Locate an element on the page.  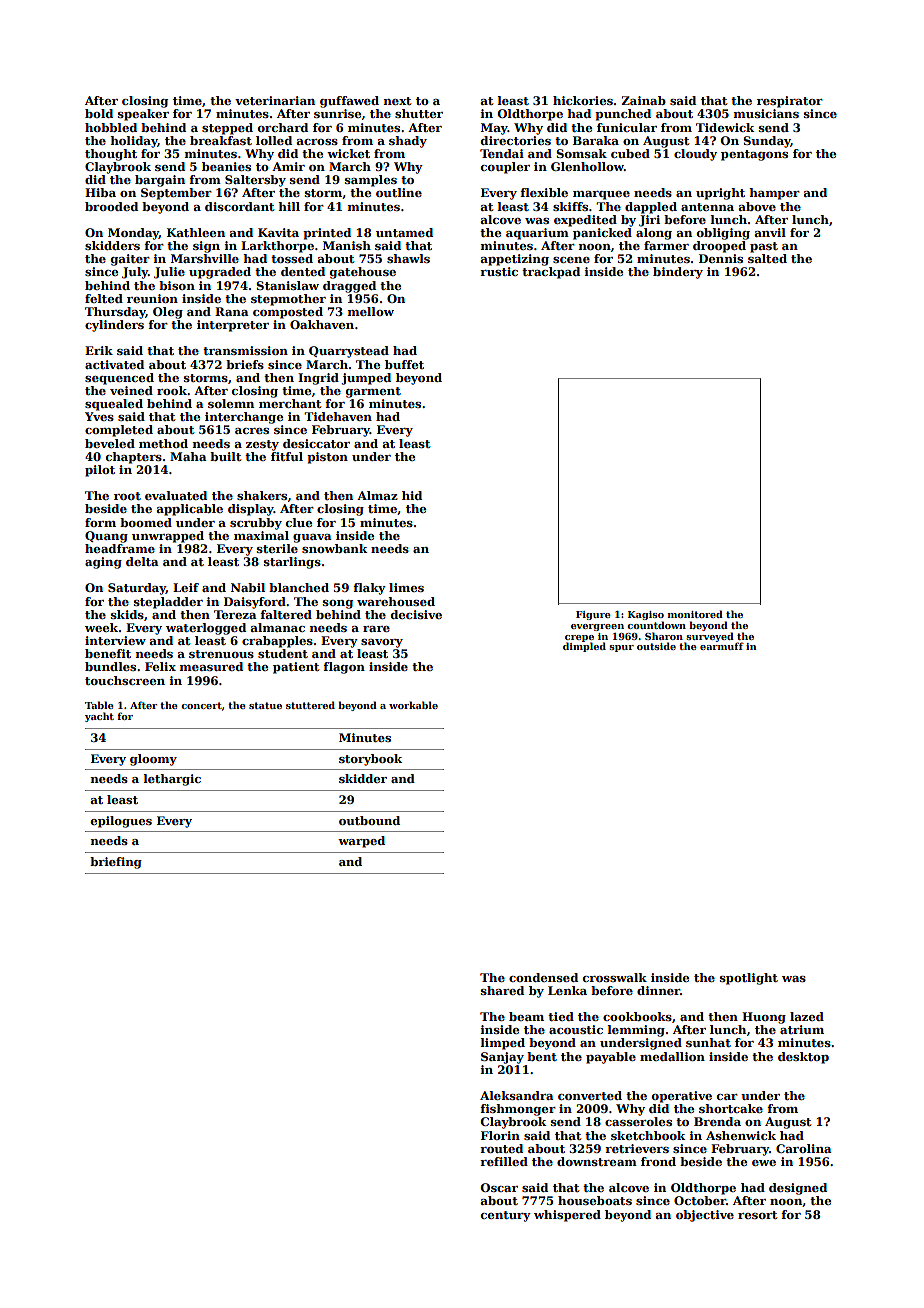
briefing is located at coordinates (116, 863).
